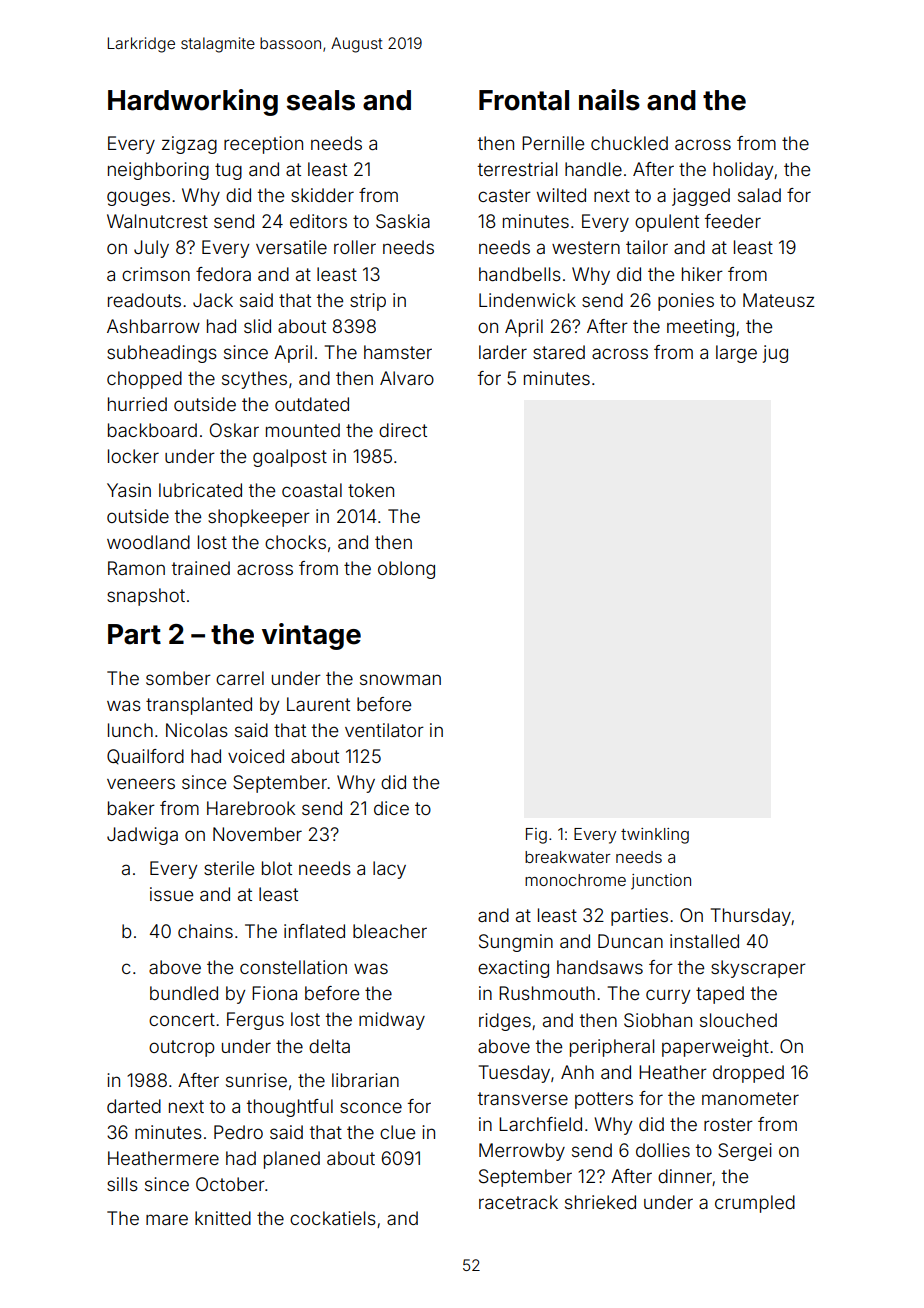  I want to click on Fig, so click(536, 836).
